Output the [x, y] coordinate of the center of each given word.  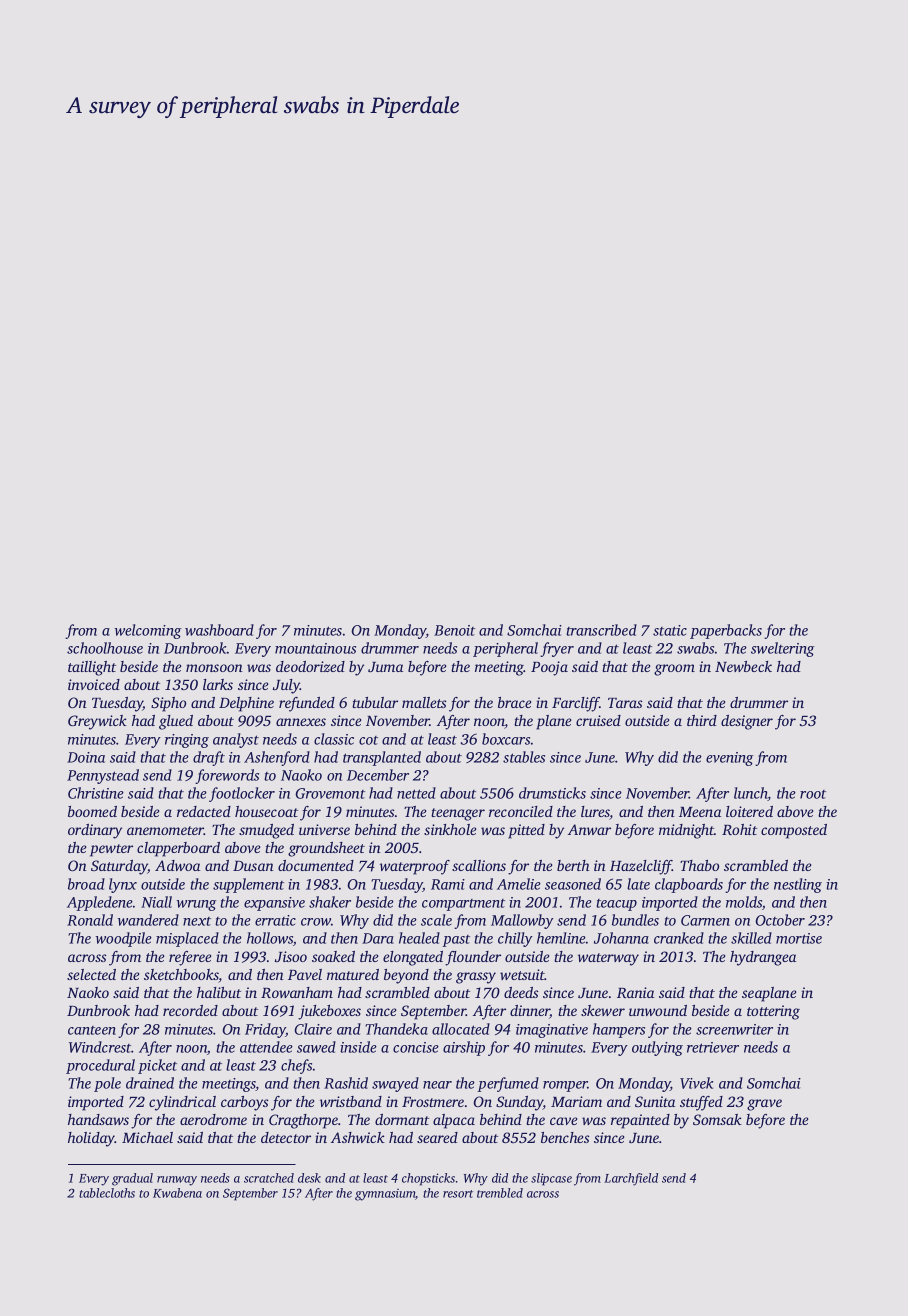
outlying [657, 1048]
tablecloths [107, 1193]
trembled [500, 1193]
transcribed [601, 630]
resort [458, 1194]
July [286, 686]
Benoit [454, 630]
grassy [476, 978]
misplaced [187, 939]
